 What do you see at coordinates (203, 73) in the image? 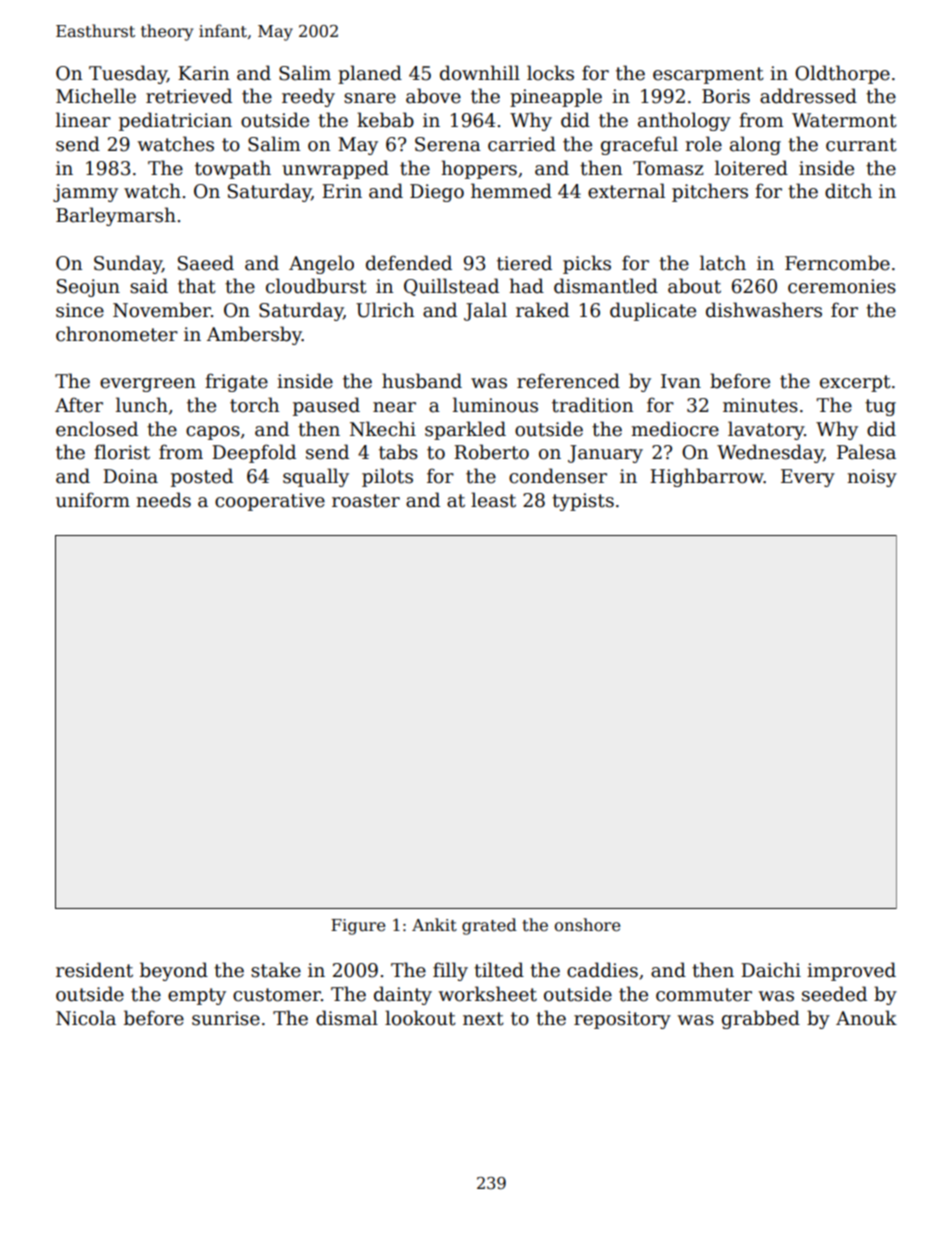
I see `Karin` at bounding box center [203, 73].
